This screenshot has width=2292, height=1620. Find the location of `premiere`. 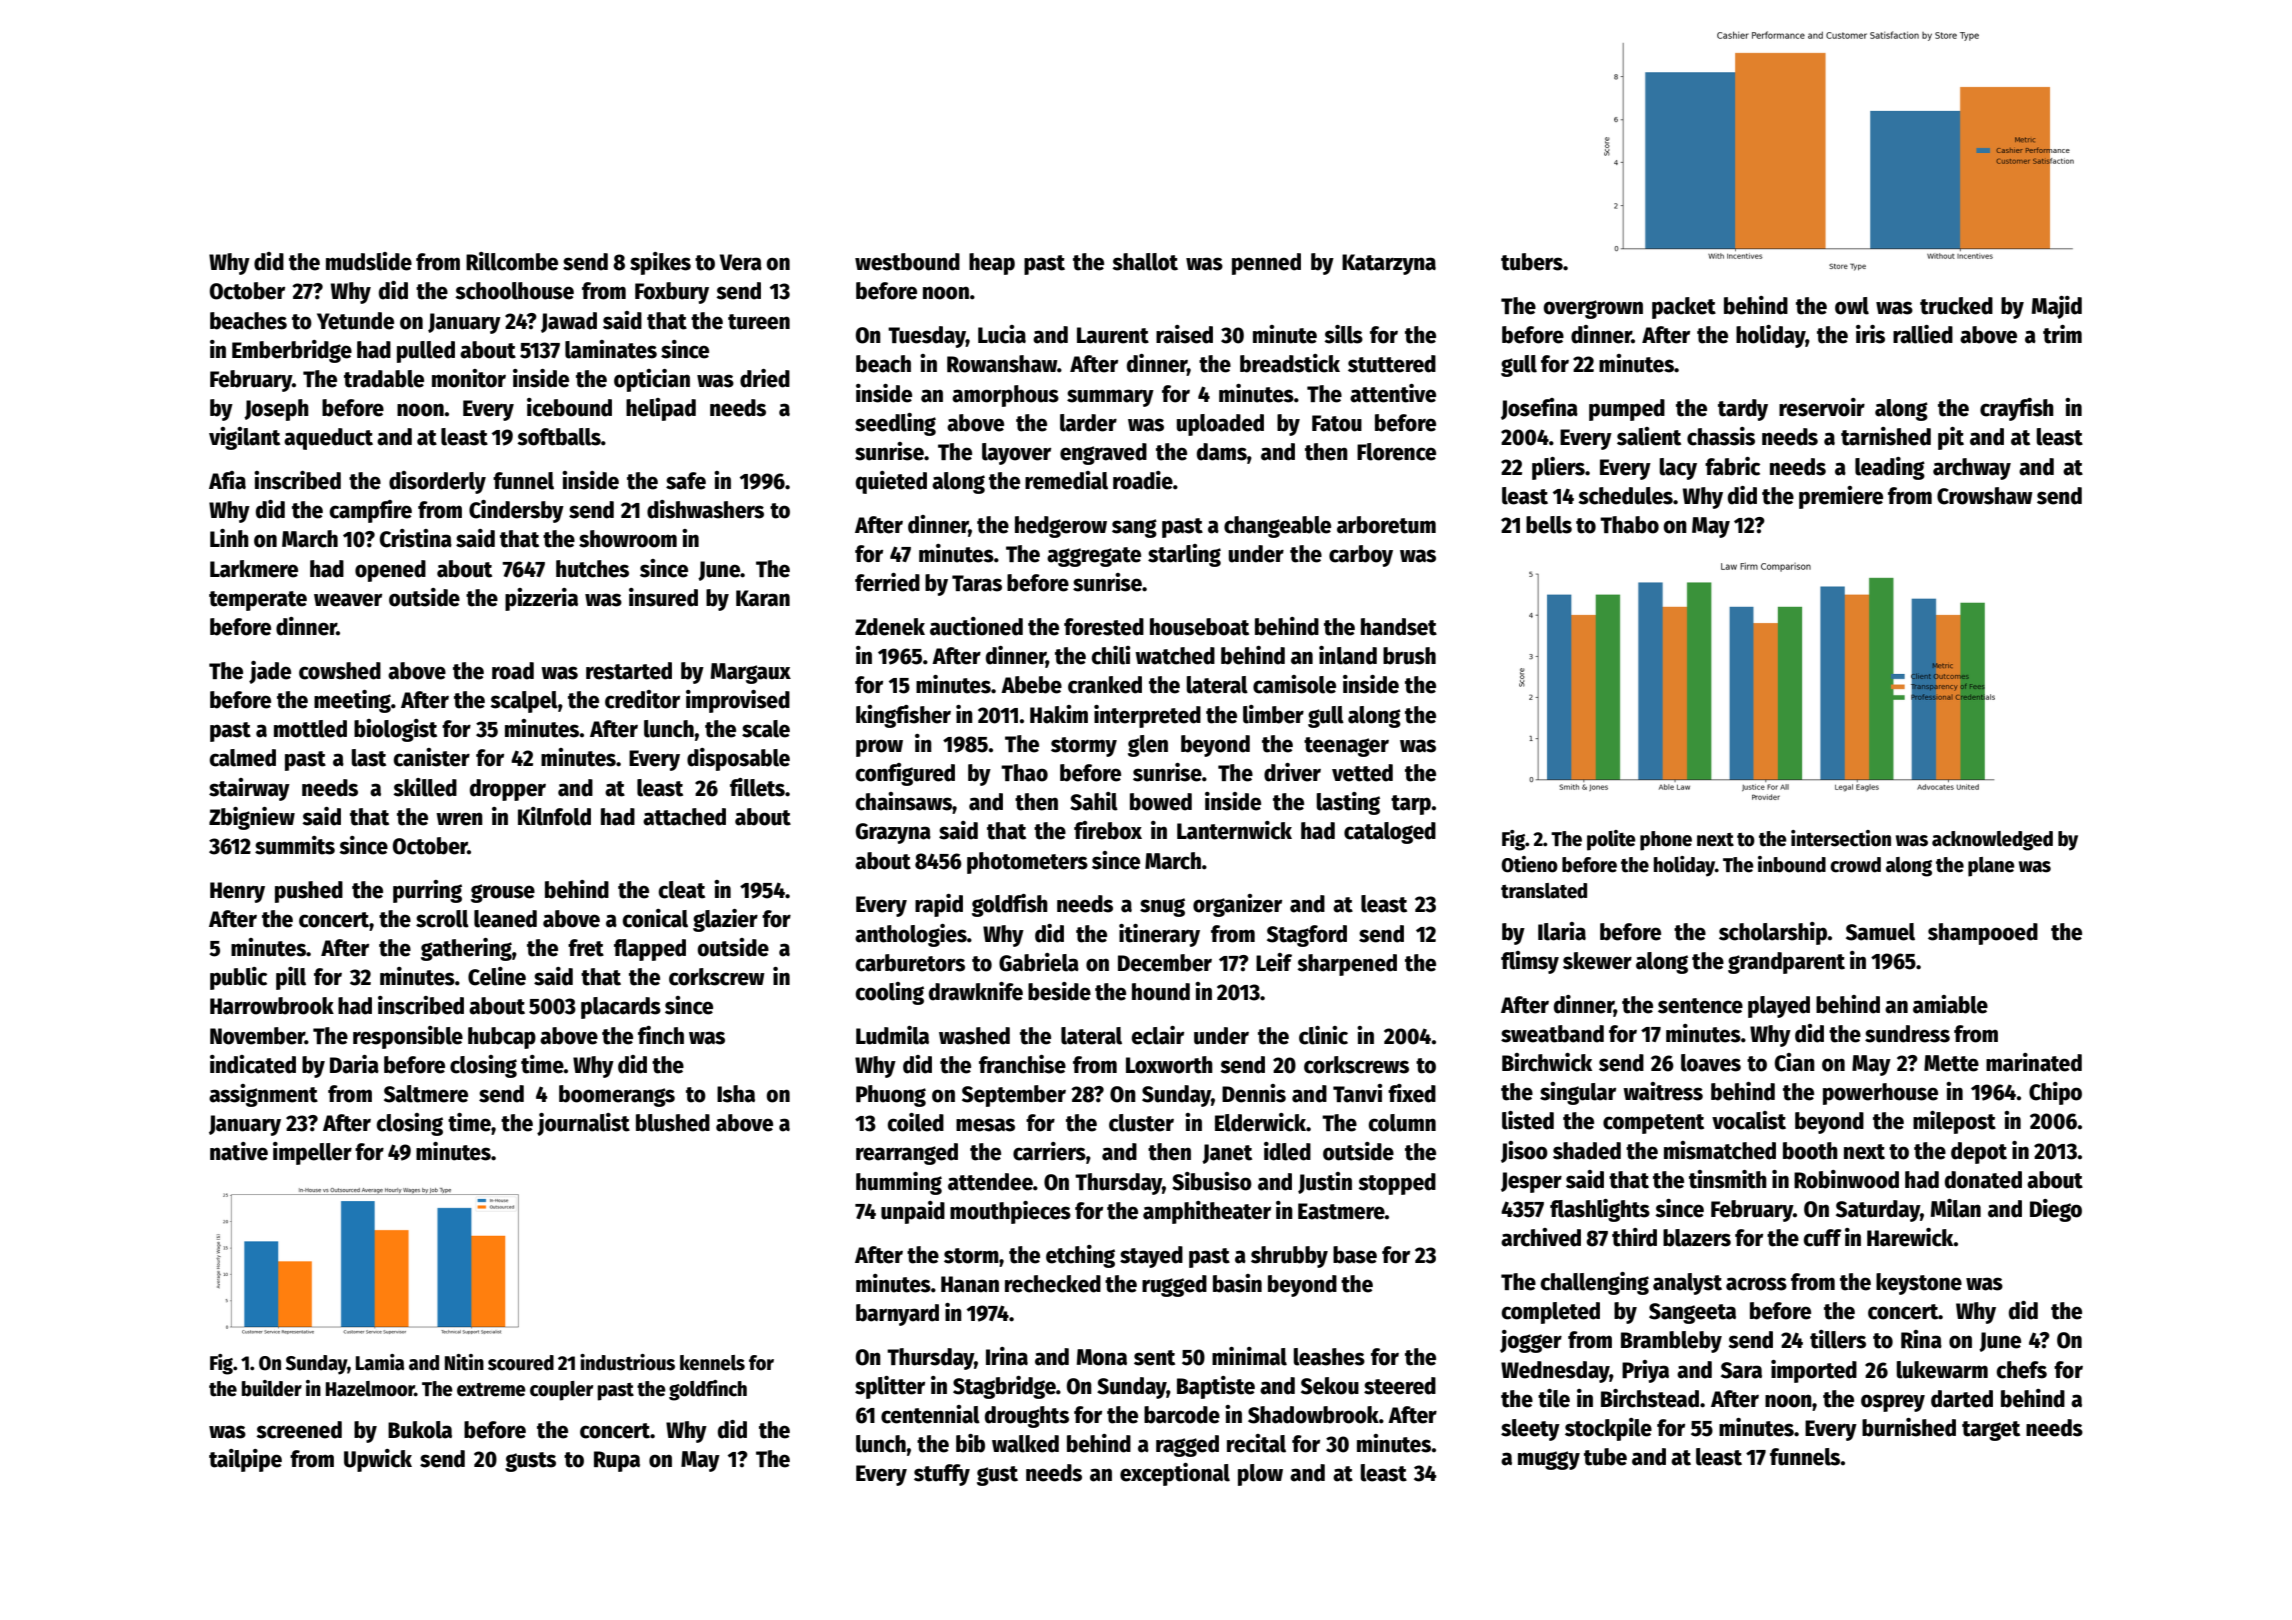

premiere is located at coordinates (1841, 497).
